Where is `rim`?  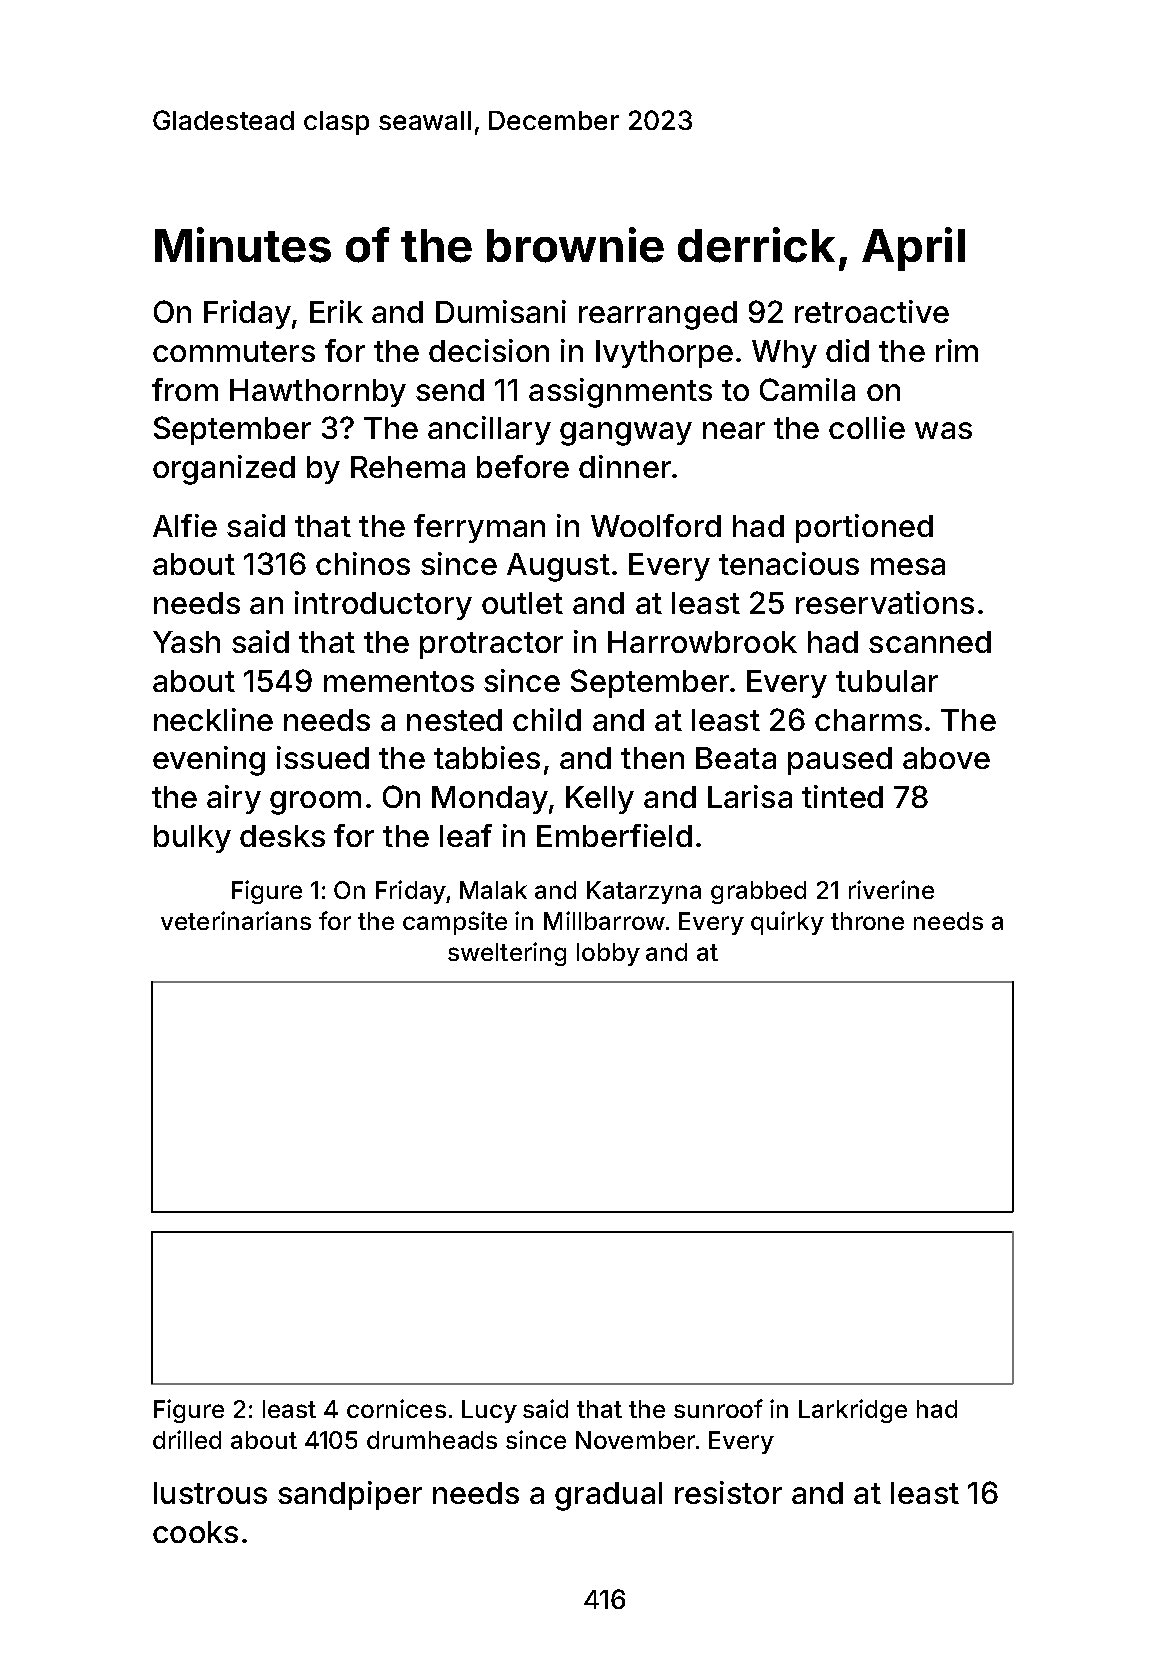
rim is located at coordinates (957, 350).
